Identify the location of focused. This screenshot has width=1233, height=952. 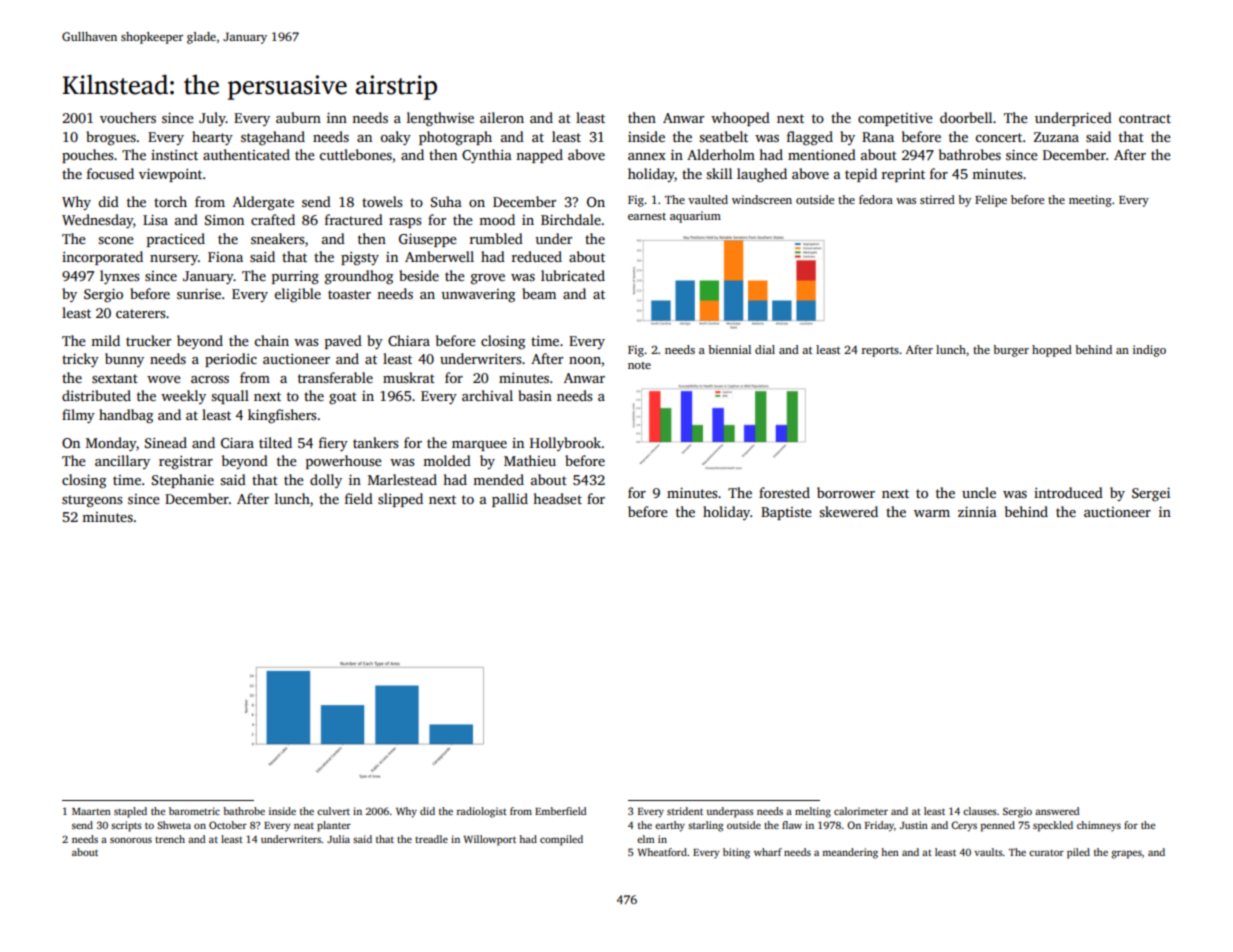
(110, 173).
